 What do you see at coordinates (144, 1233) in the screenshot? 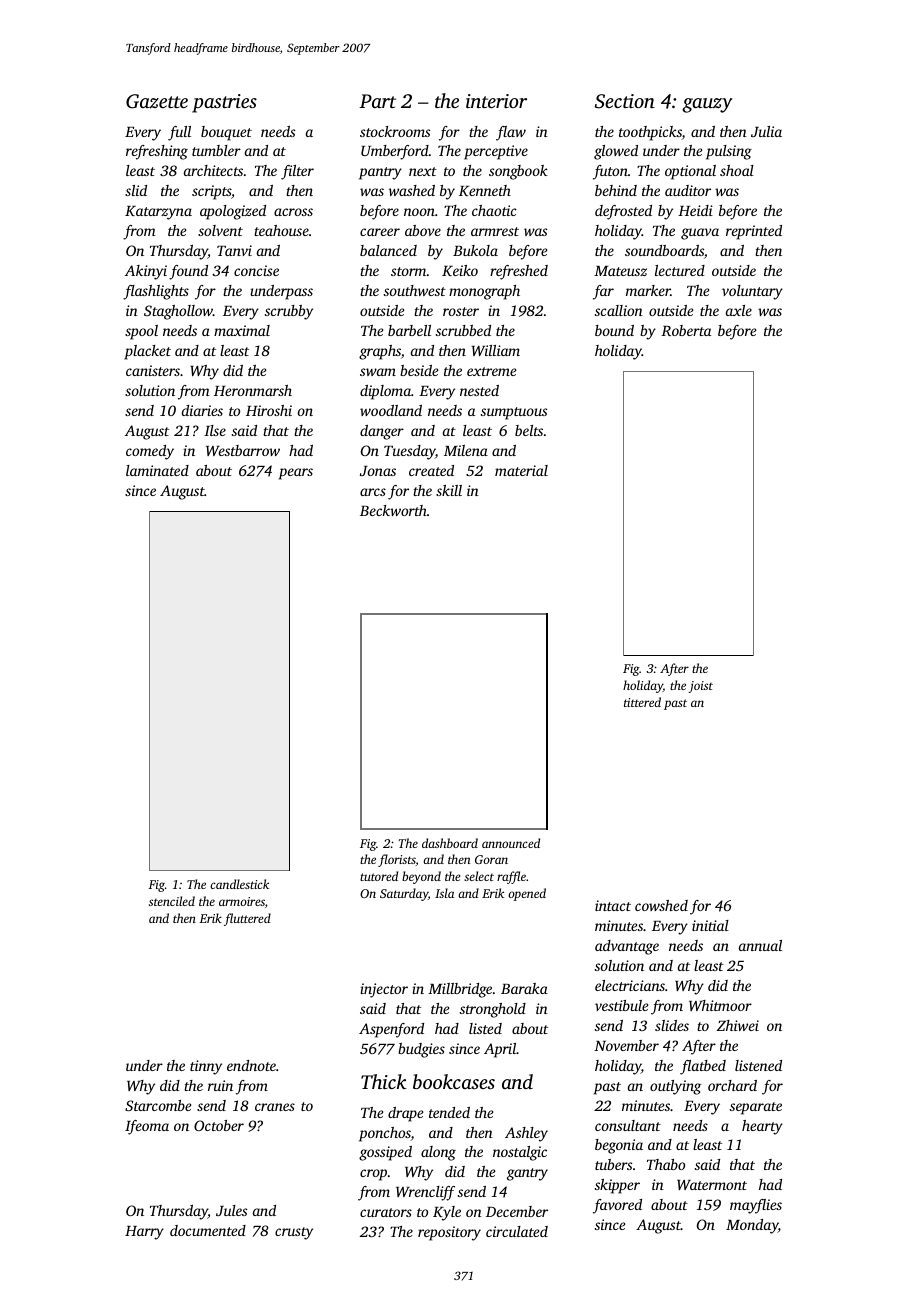
I see `Harry` at bounding box center [144, 1233].
